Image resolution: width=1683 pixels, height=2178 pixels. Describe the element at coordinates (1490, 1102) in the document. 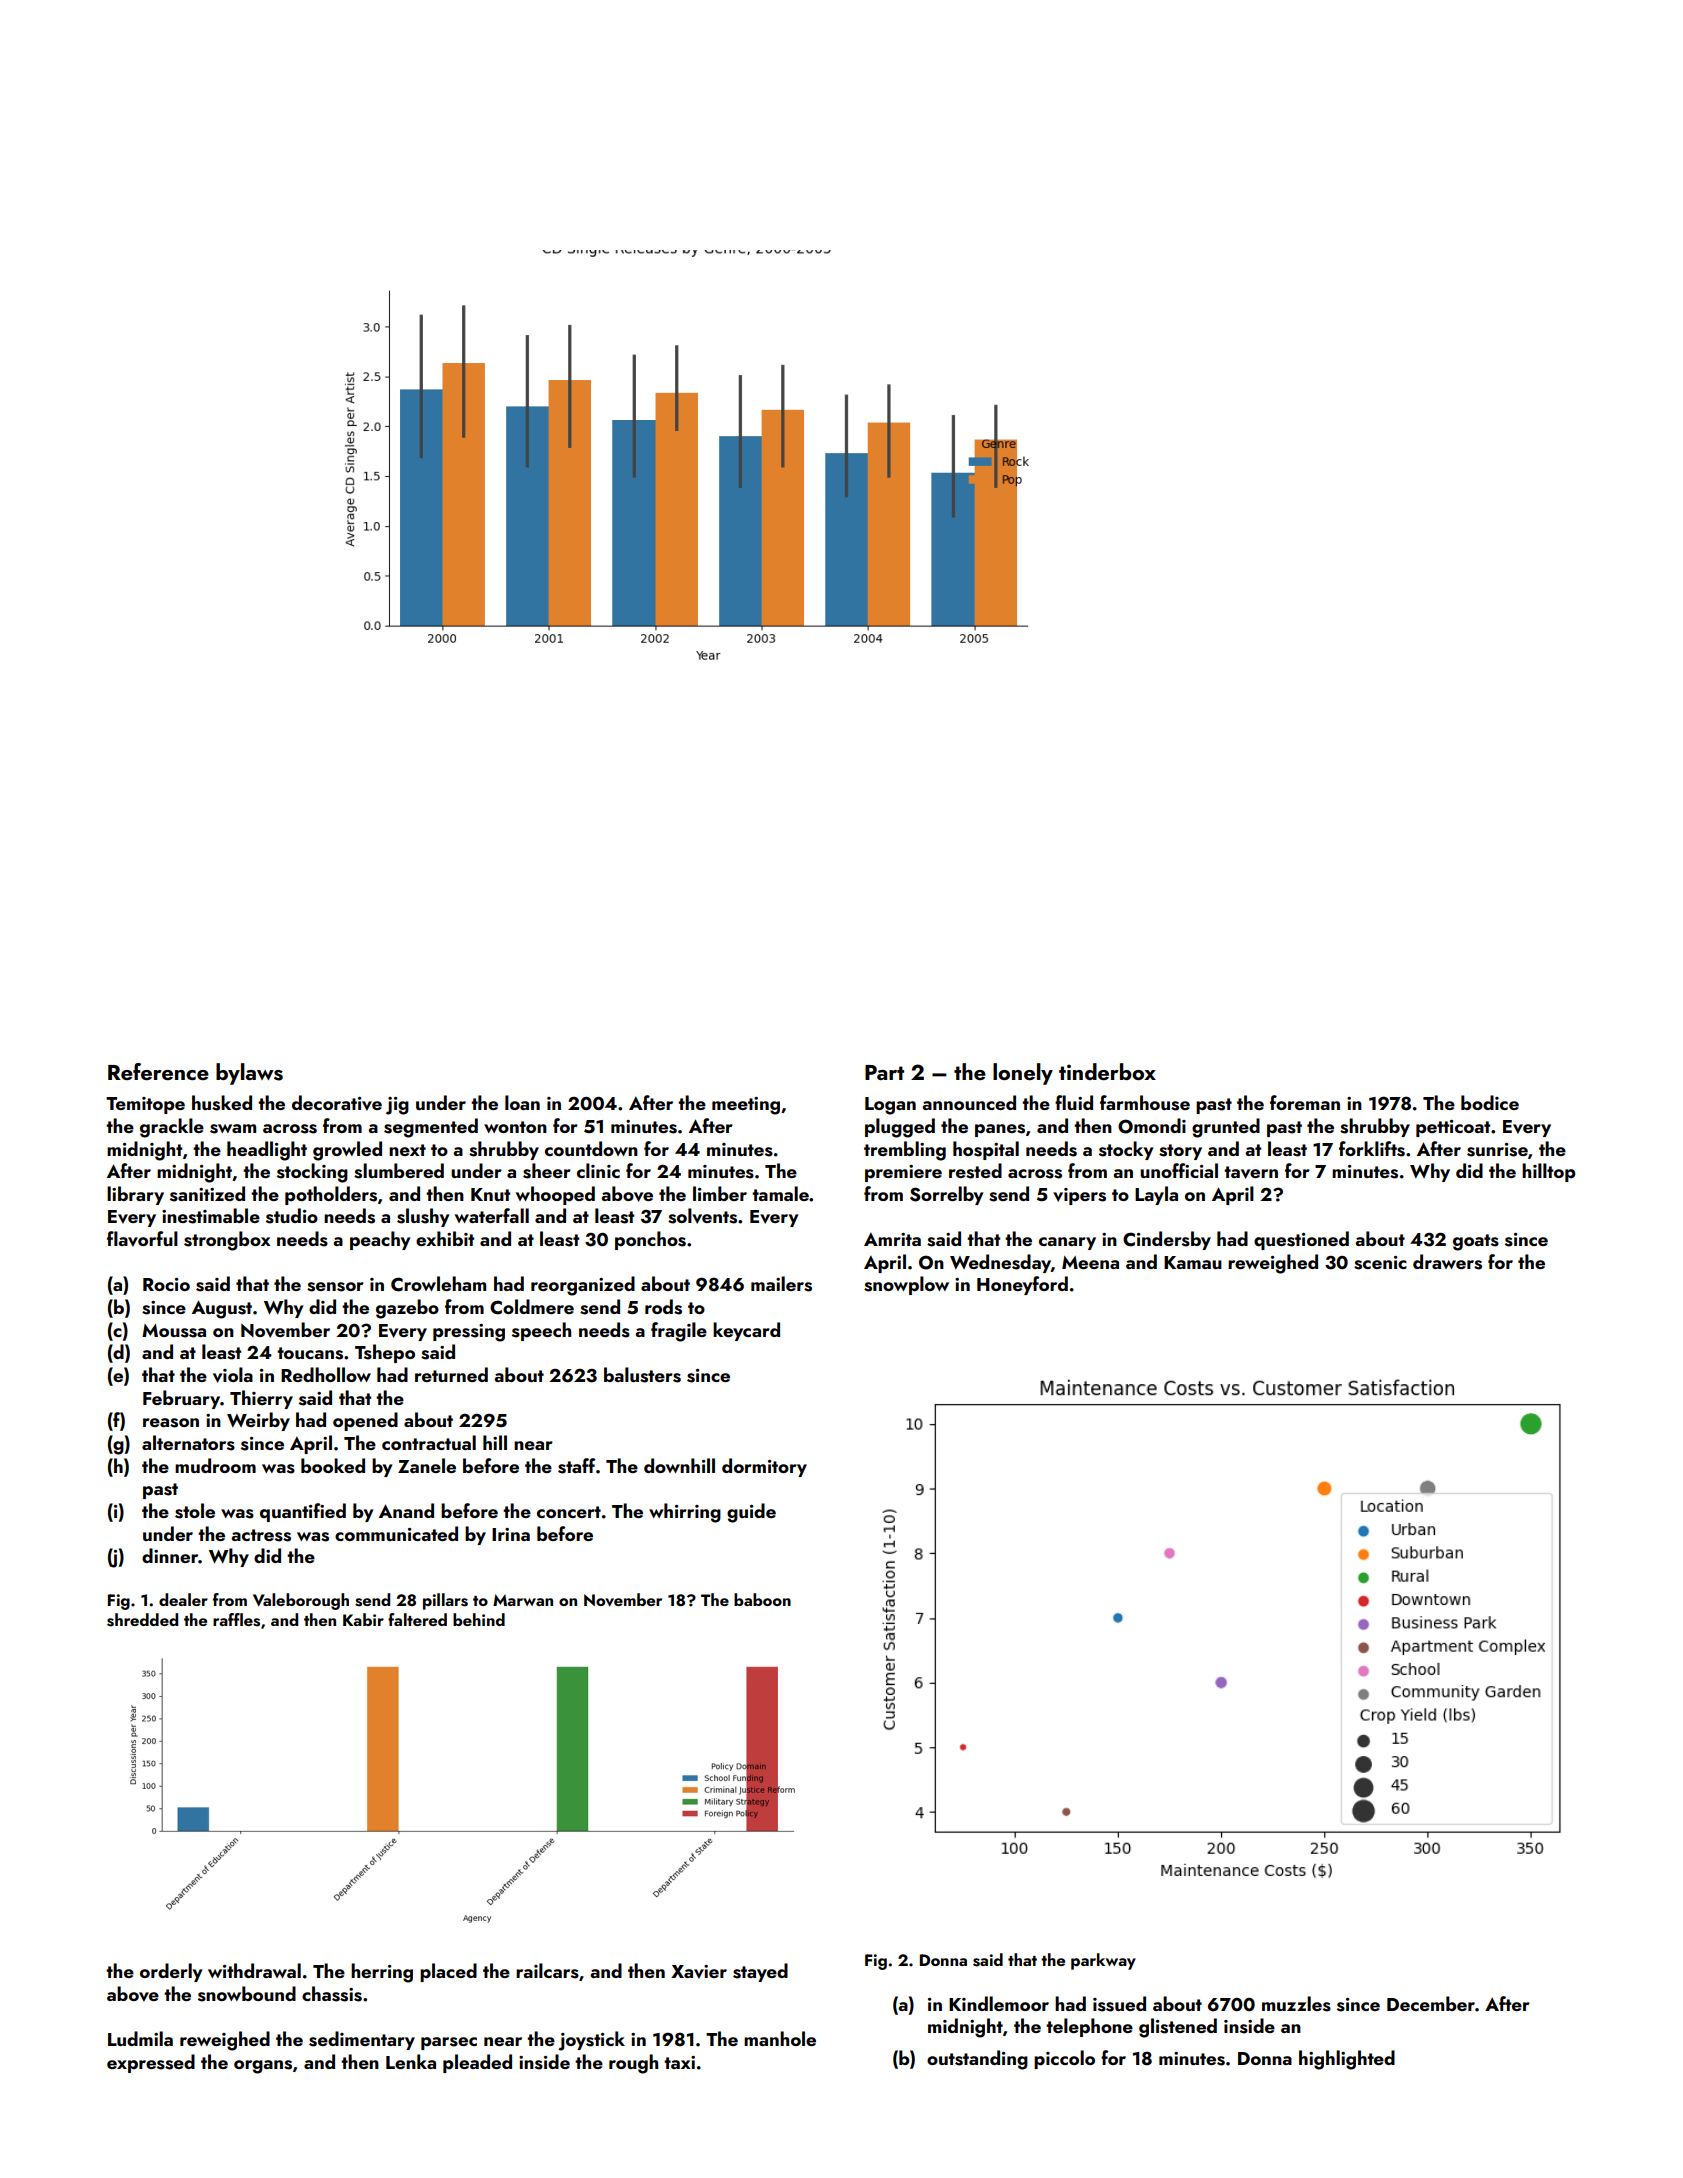

I see `bodice` at that location.
